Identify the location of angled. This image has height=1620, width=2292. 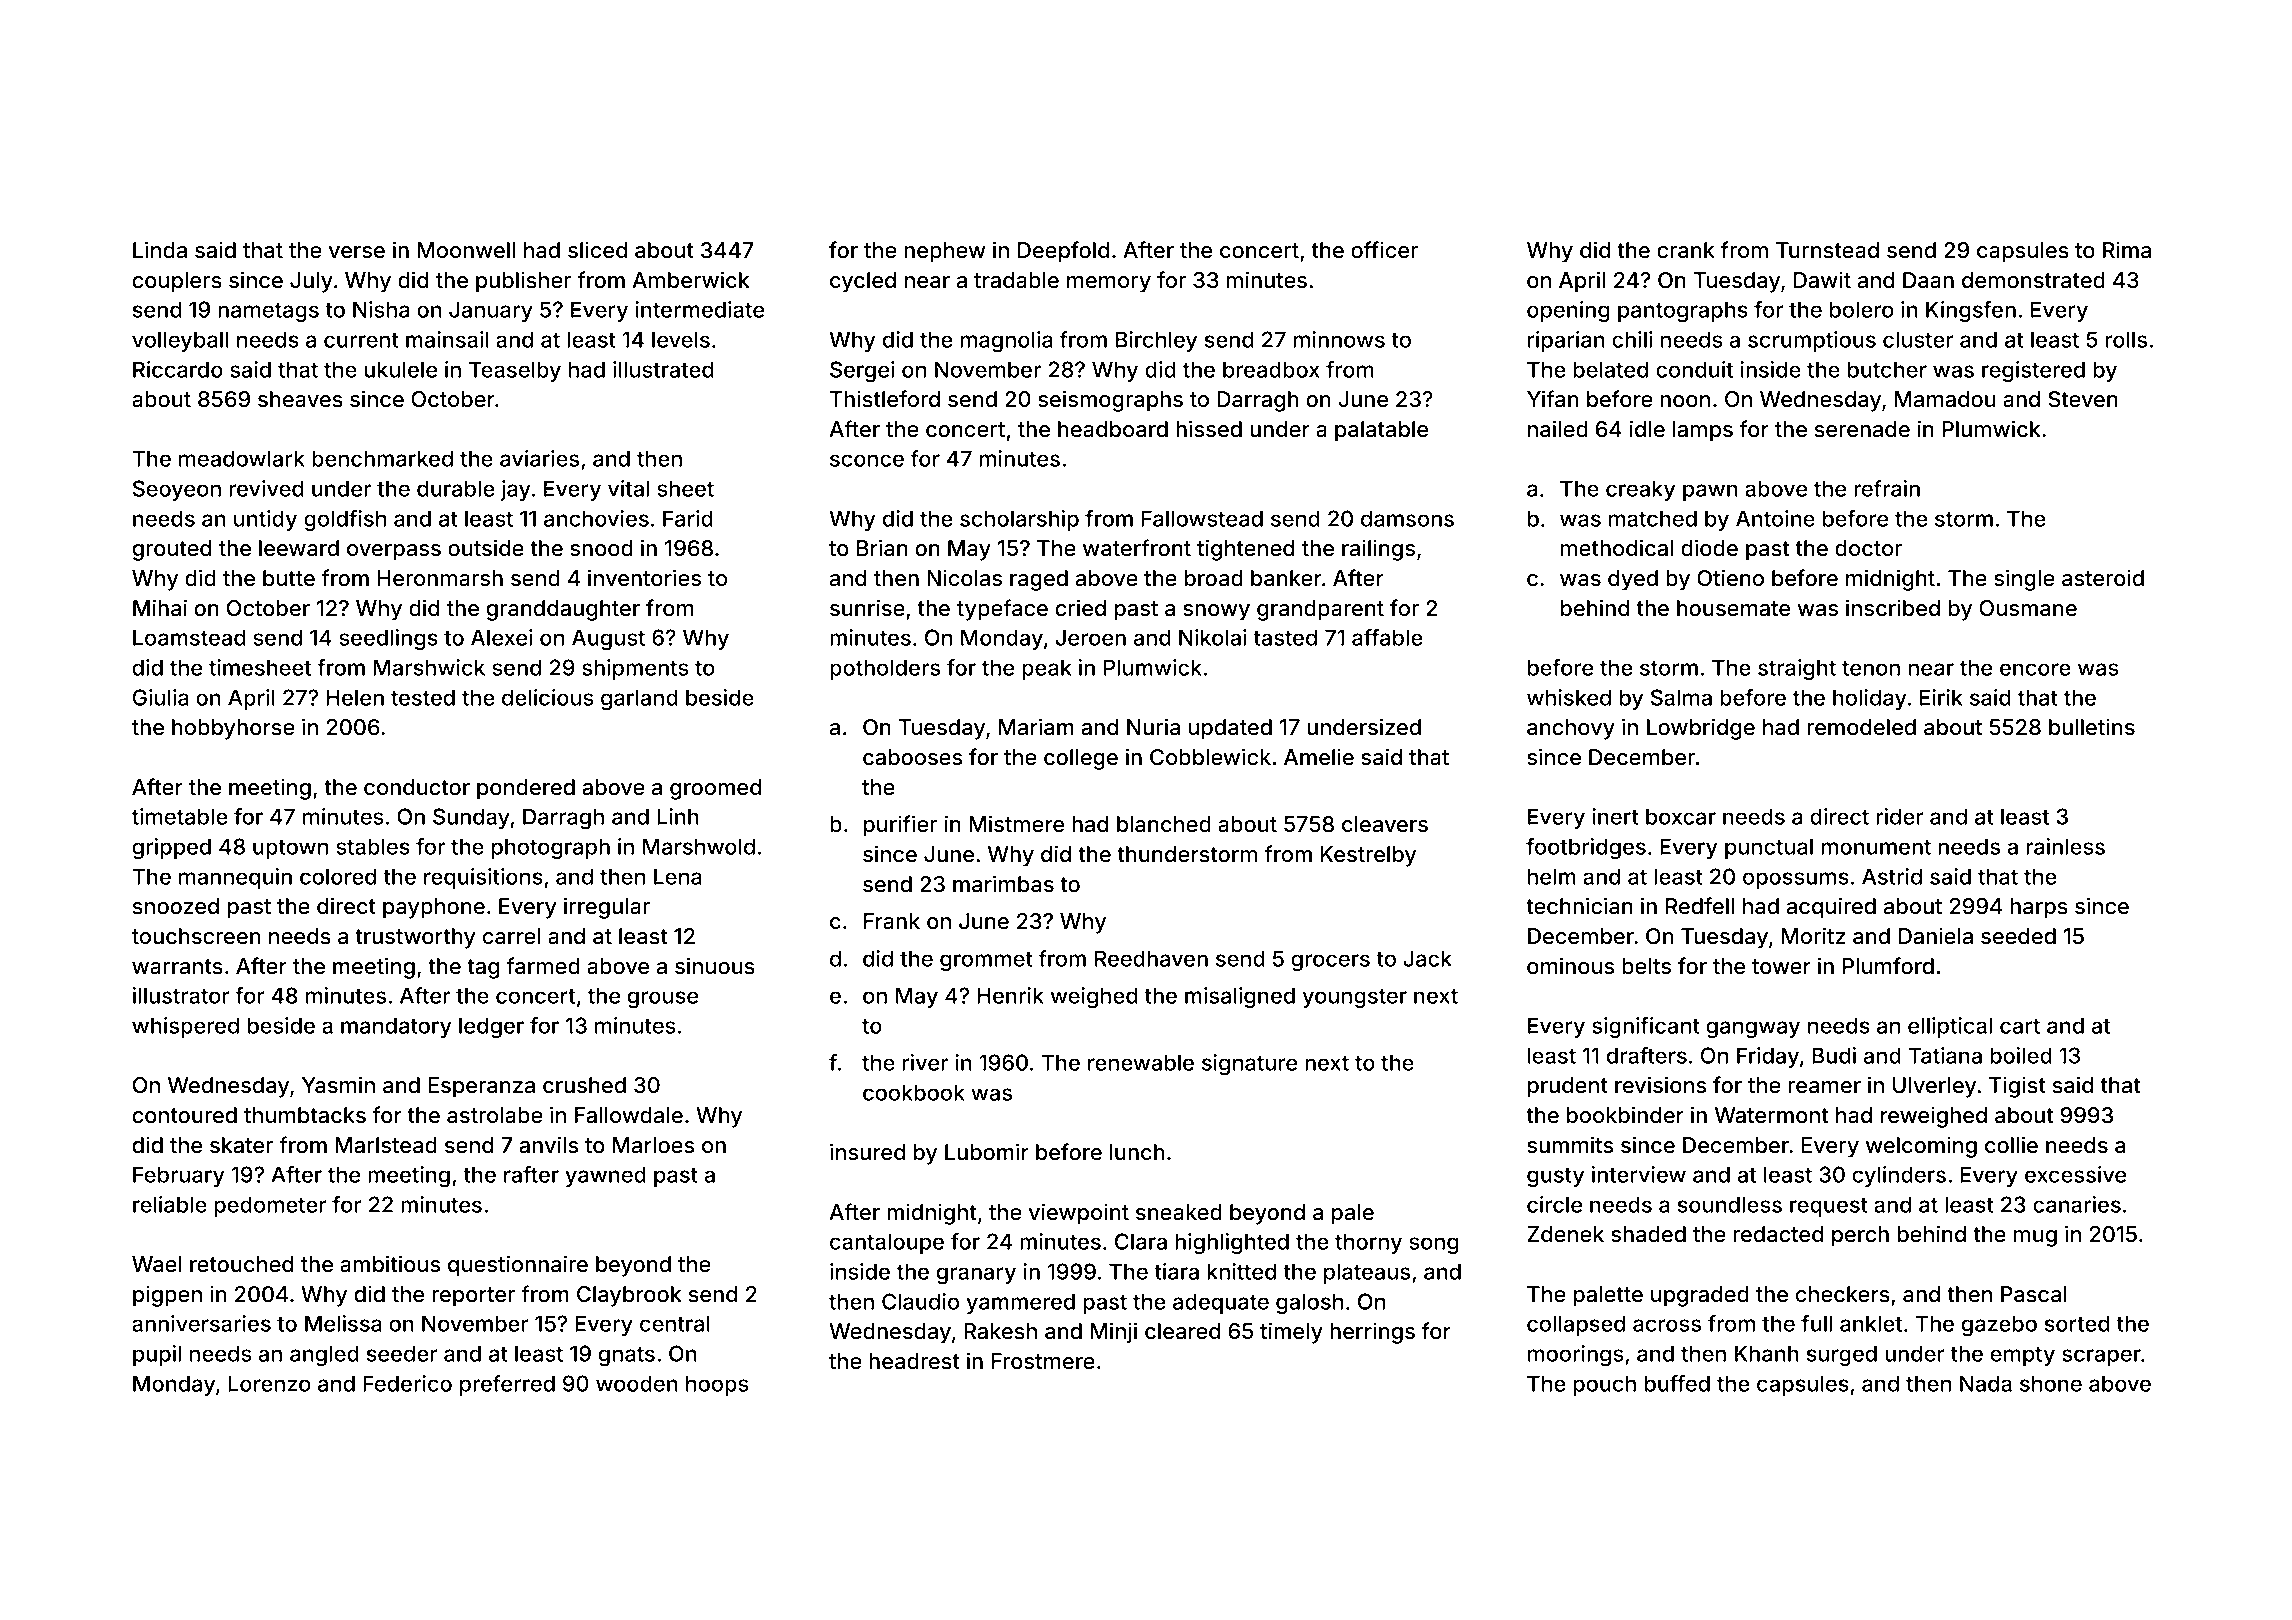
(324, 1355).
